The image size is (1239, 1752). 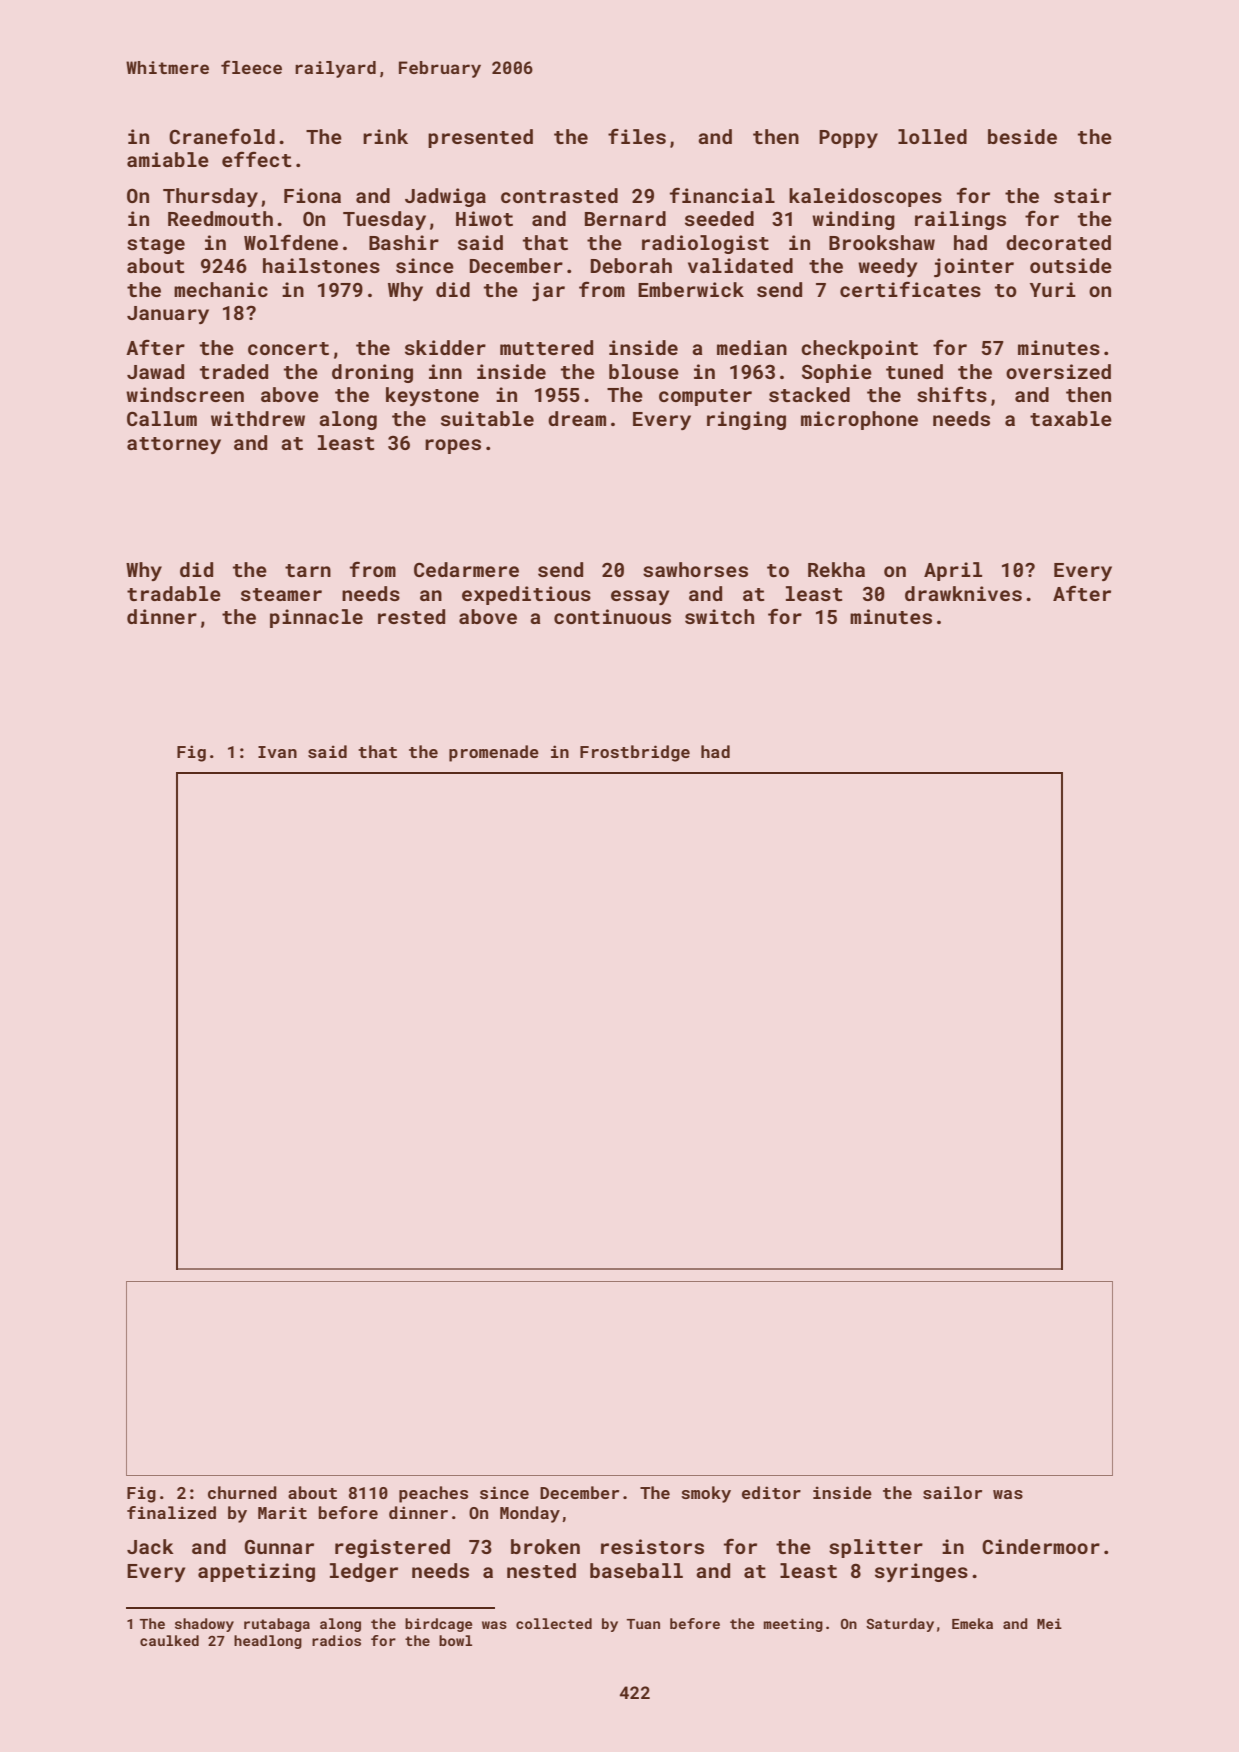 I want to click on churned, so click(x=242, y=1492).
